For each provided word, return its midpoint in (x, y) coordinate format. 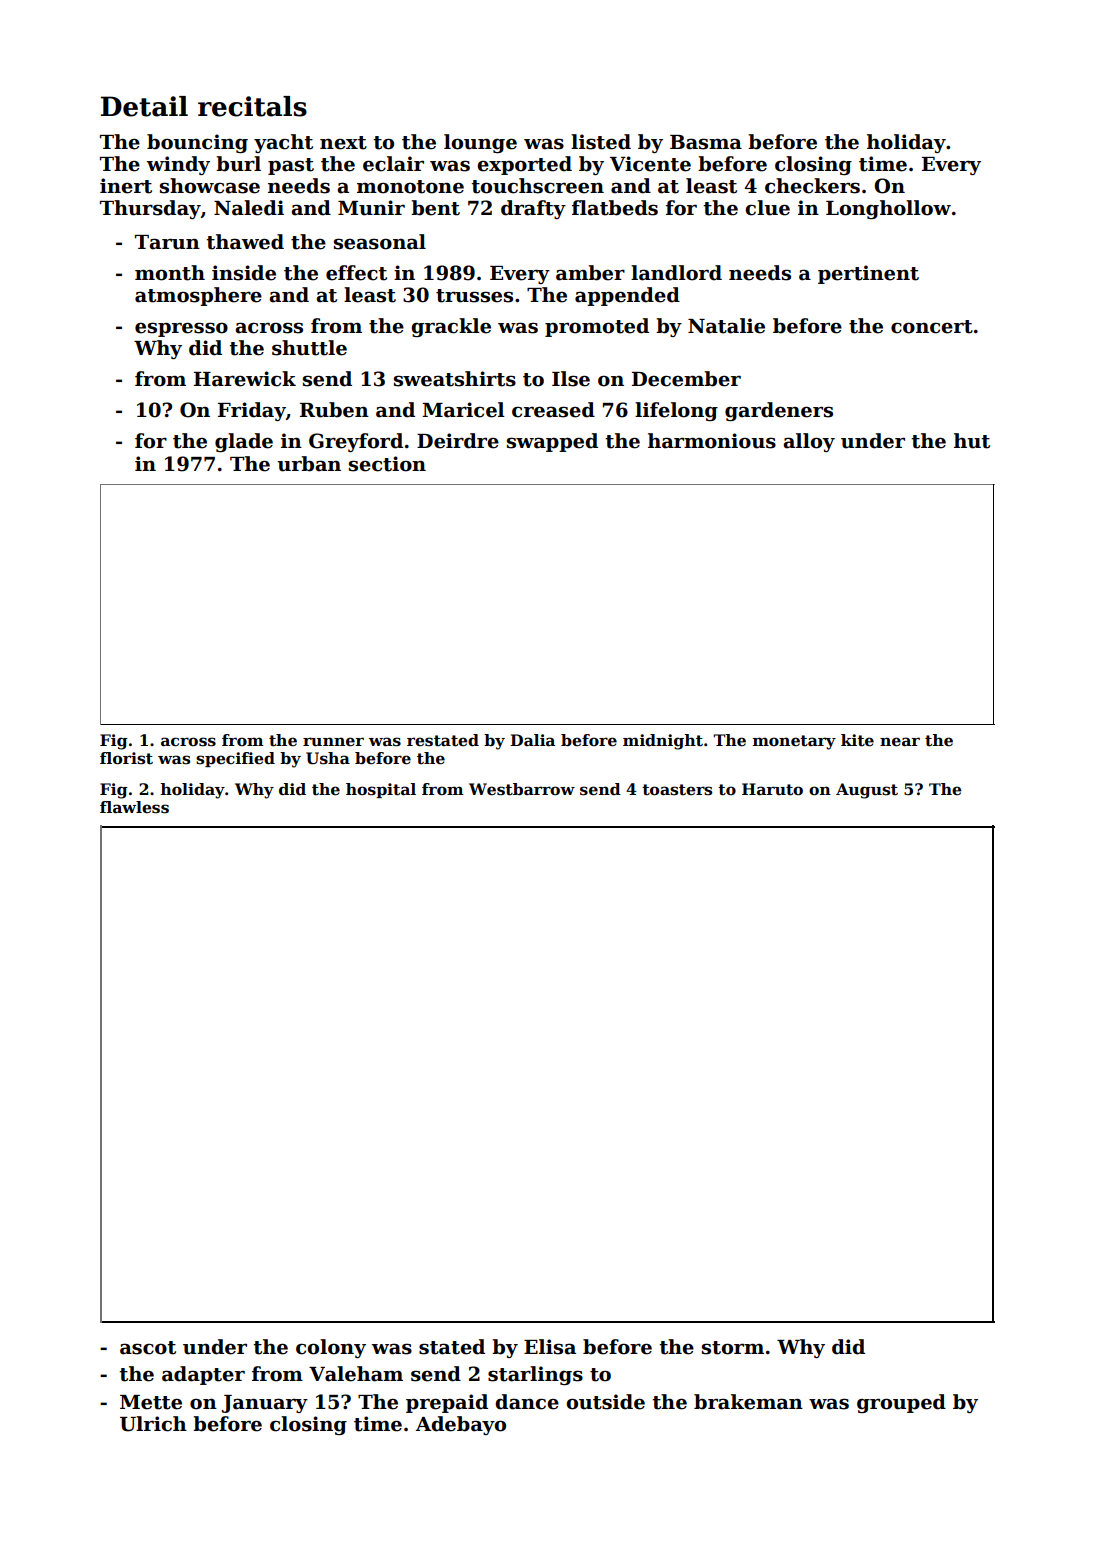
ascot (148, 1348)
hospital (381, 790)
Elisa (550, 1347)
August (867, 791)
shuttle (309, 348)
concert (932, 327)
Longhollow (888, 209)
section (387, 464)
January (265, 1404)
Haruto (772, 789)
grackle (451, 327)
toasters (677, 790)
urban (309, 464)
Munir (371, 208)
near (900, 742)
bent (435, 208)
